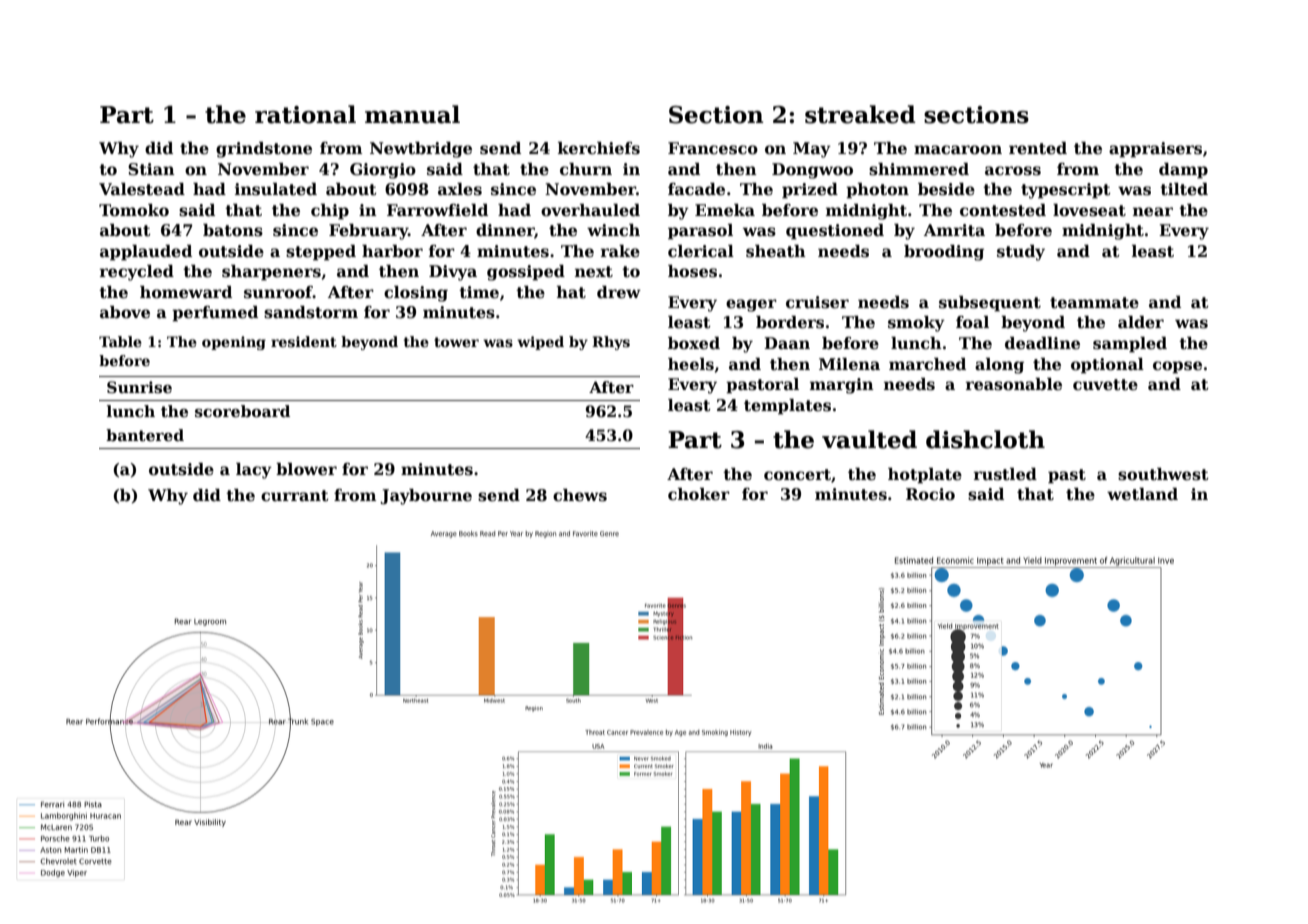 The width and height of the document is (1308, 924). Describe the element at coordinates (145, 435) in the document. I see `bantered` at that location.
